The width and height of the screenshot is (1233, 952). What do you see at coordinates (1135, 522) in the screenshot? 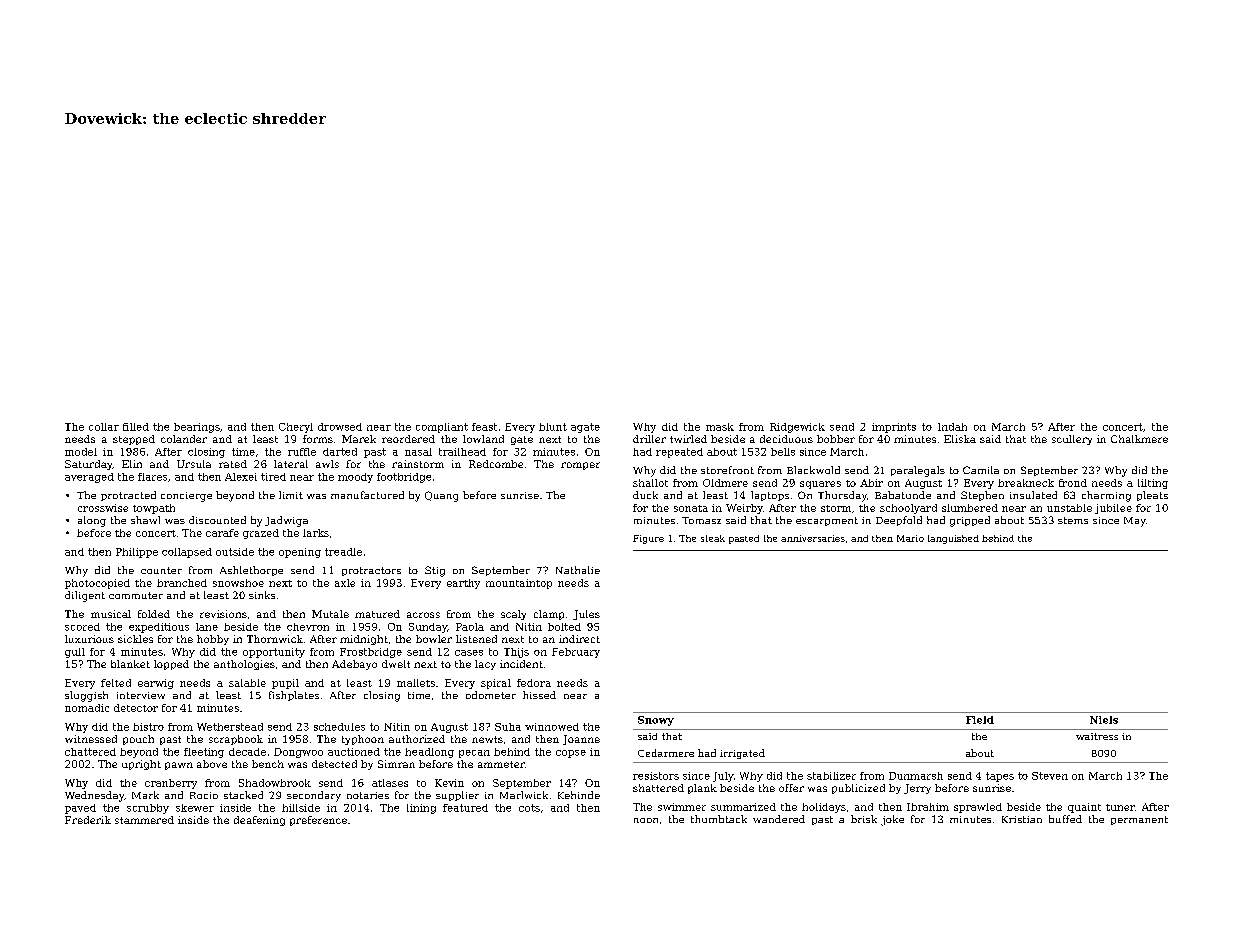
I see `May` at bounding box center [1135, 522].
